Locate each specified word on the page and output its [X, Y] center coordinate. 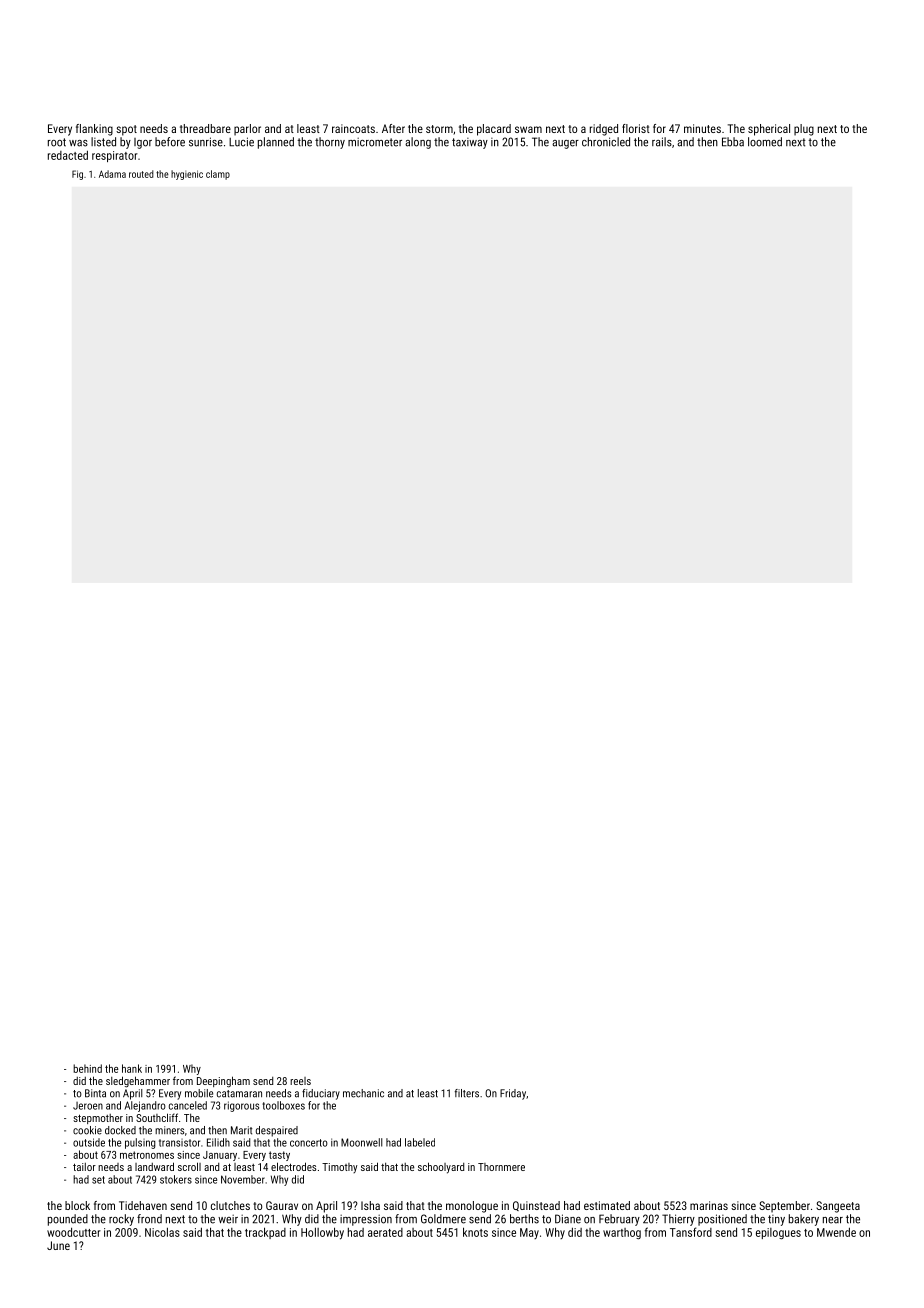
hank [132, 1068]
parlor [247, 130]
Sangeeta [838, 1207]
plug [804, 130]
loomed [765, 142]
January [220, 1156]
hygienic [187, 175]
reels [300, 1081]
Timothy [339, 1168]
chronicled [606, 142]
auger [565, 144]
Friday [513, 1094]
